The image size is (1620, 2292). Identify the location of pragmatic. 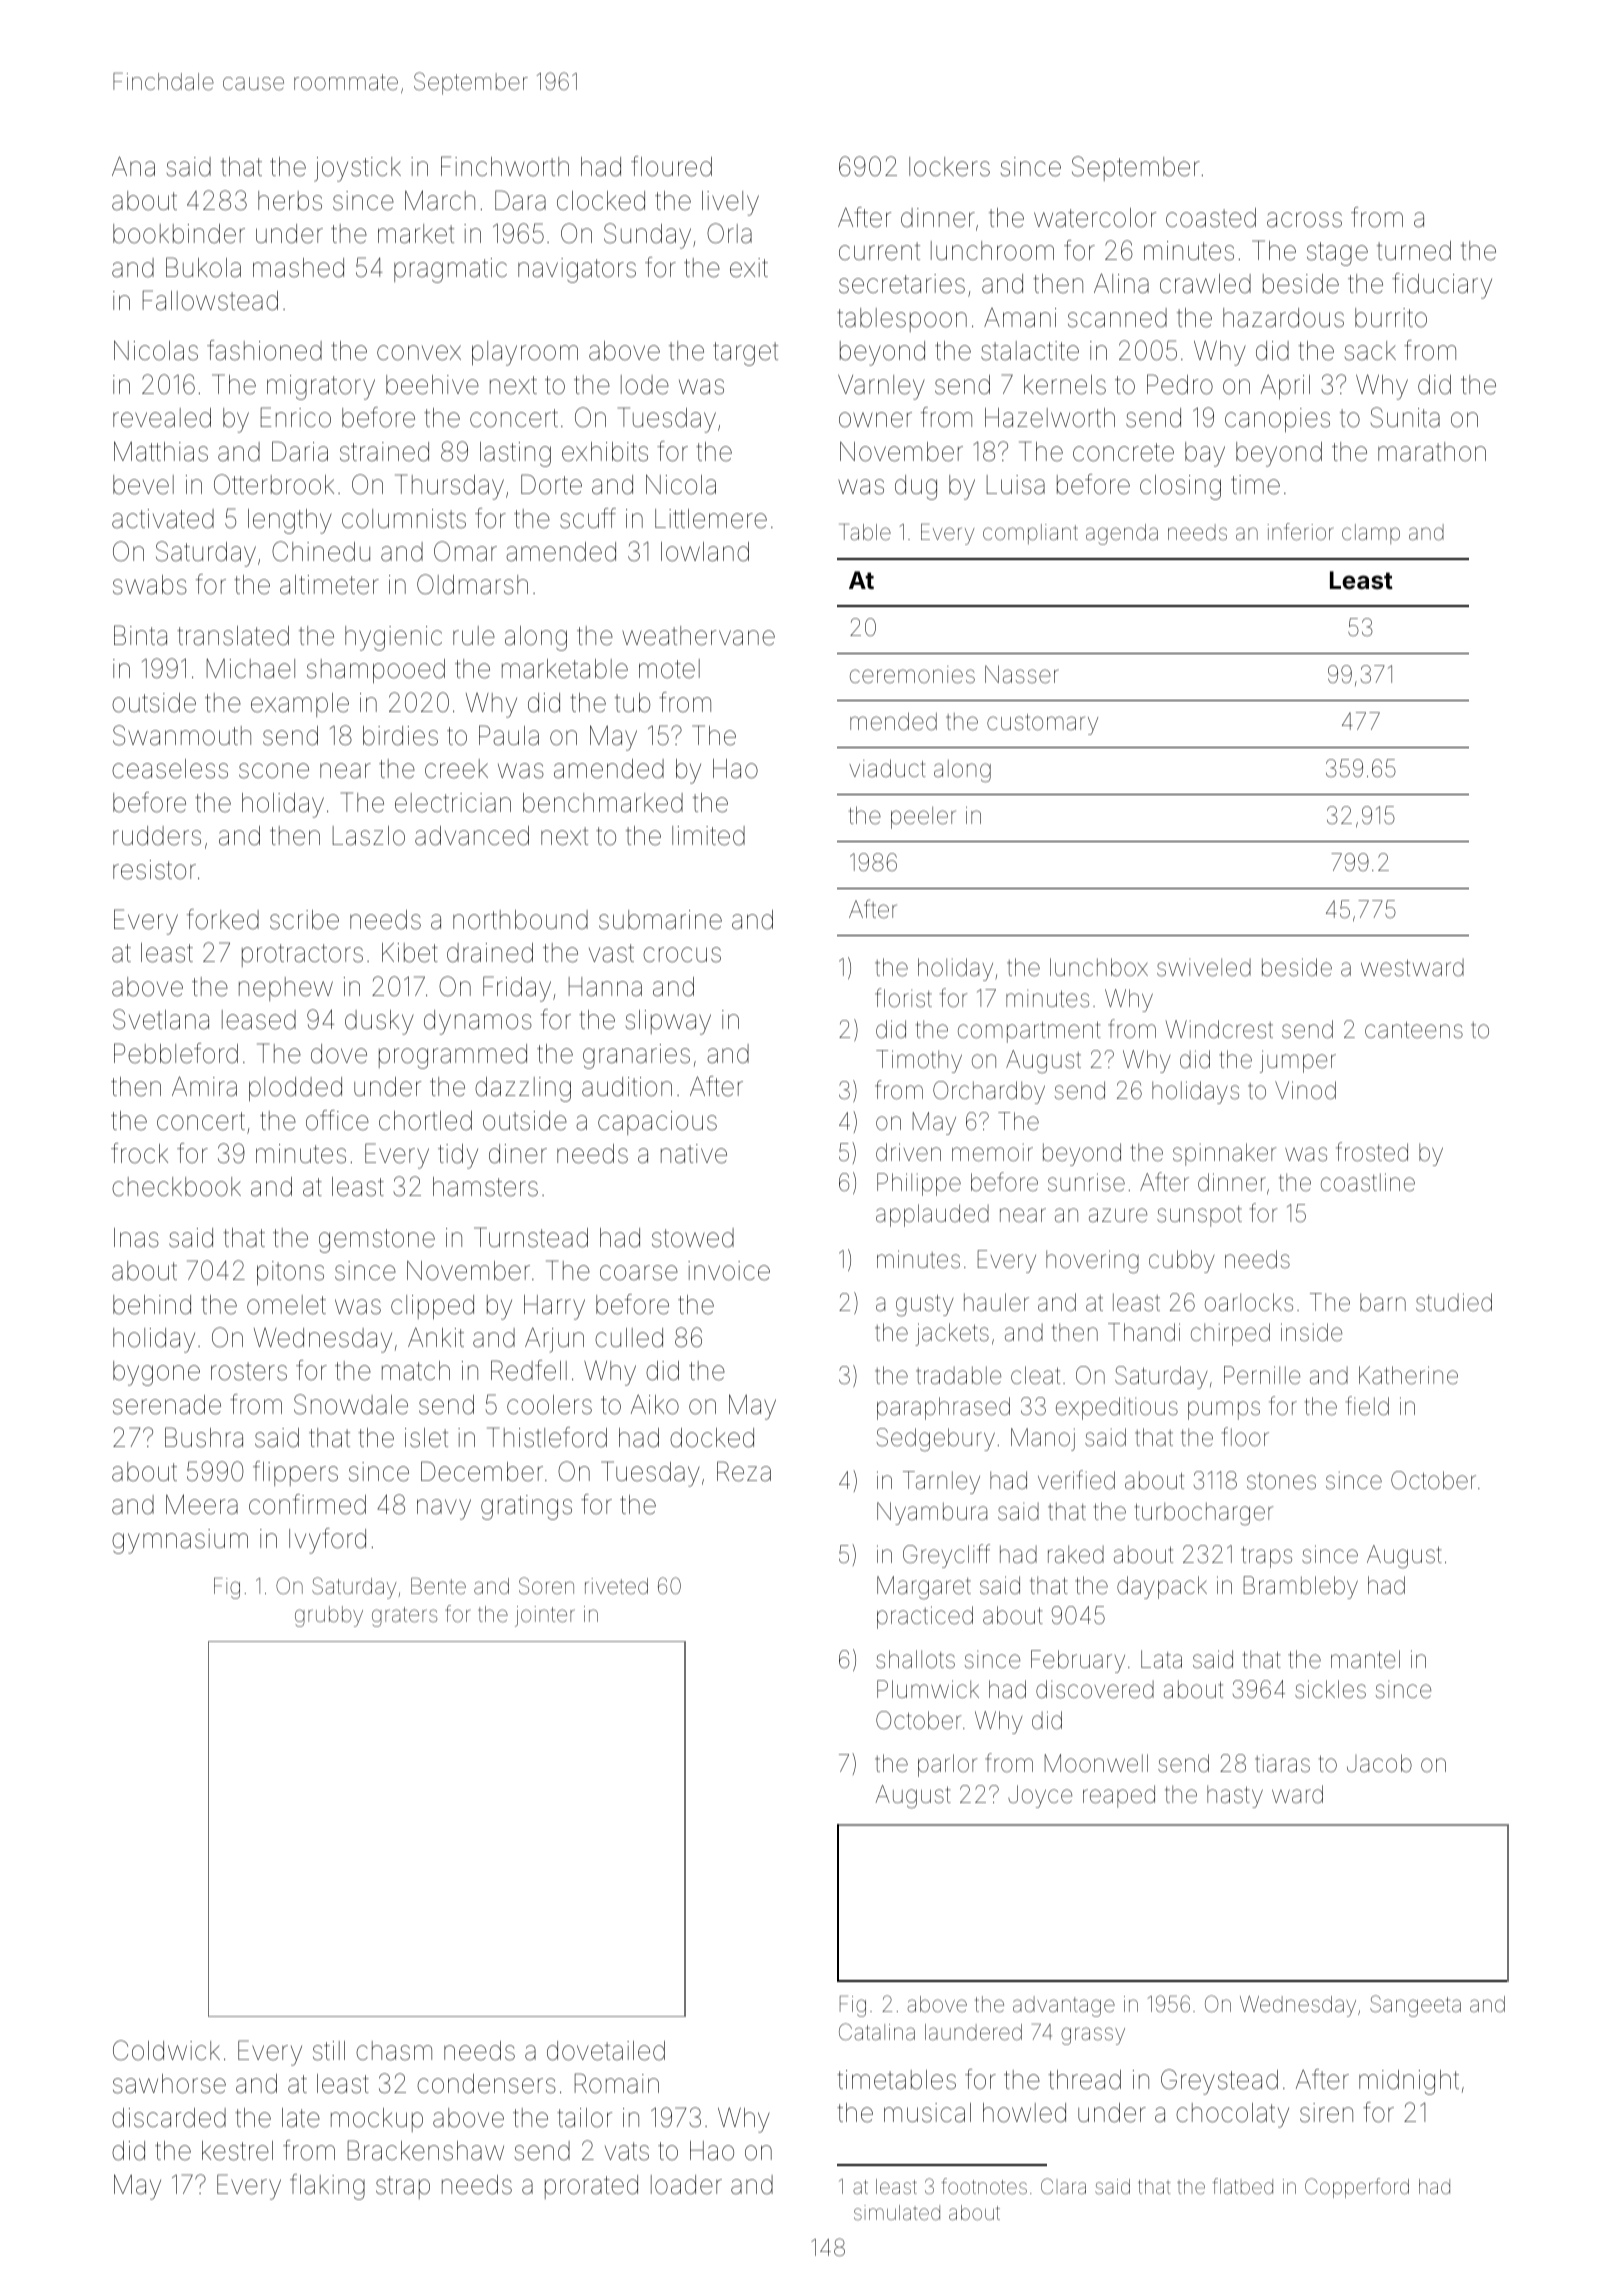
(450, 270).
